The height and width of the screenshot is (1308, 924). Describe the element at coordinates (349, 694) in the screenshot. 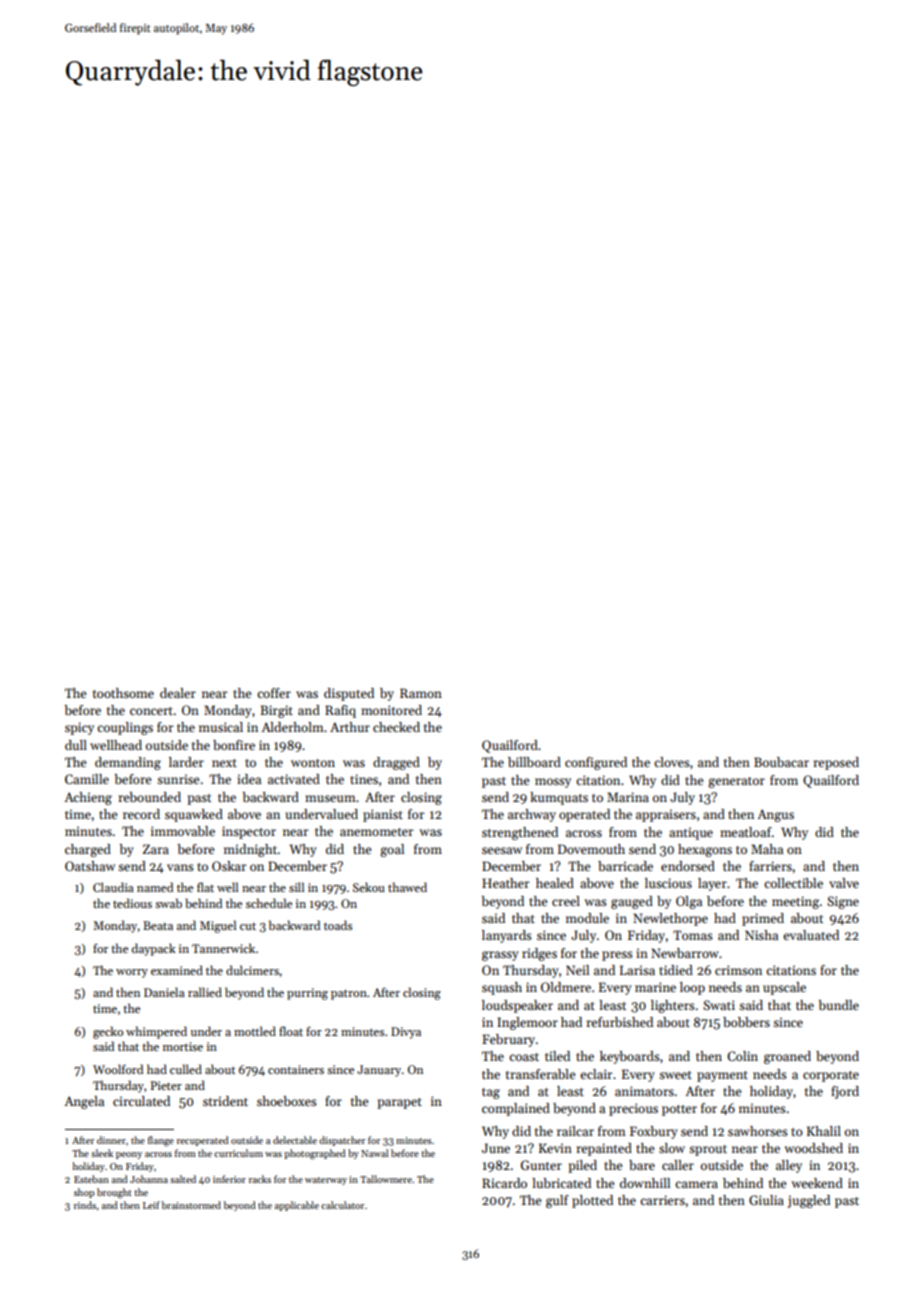

I see `disputed` at that location.
